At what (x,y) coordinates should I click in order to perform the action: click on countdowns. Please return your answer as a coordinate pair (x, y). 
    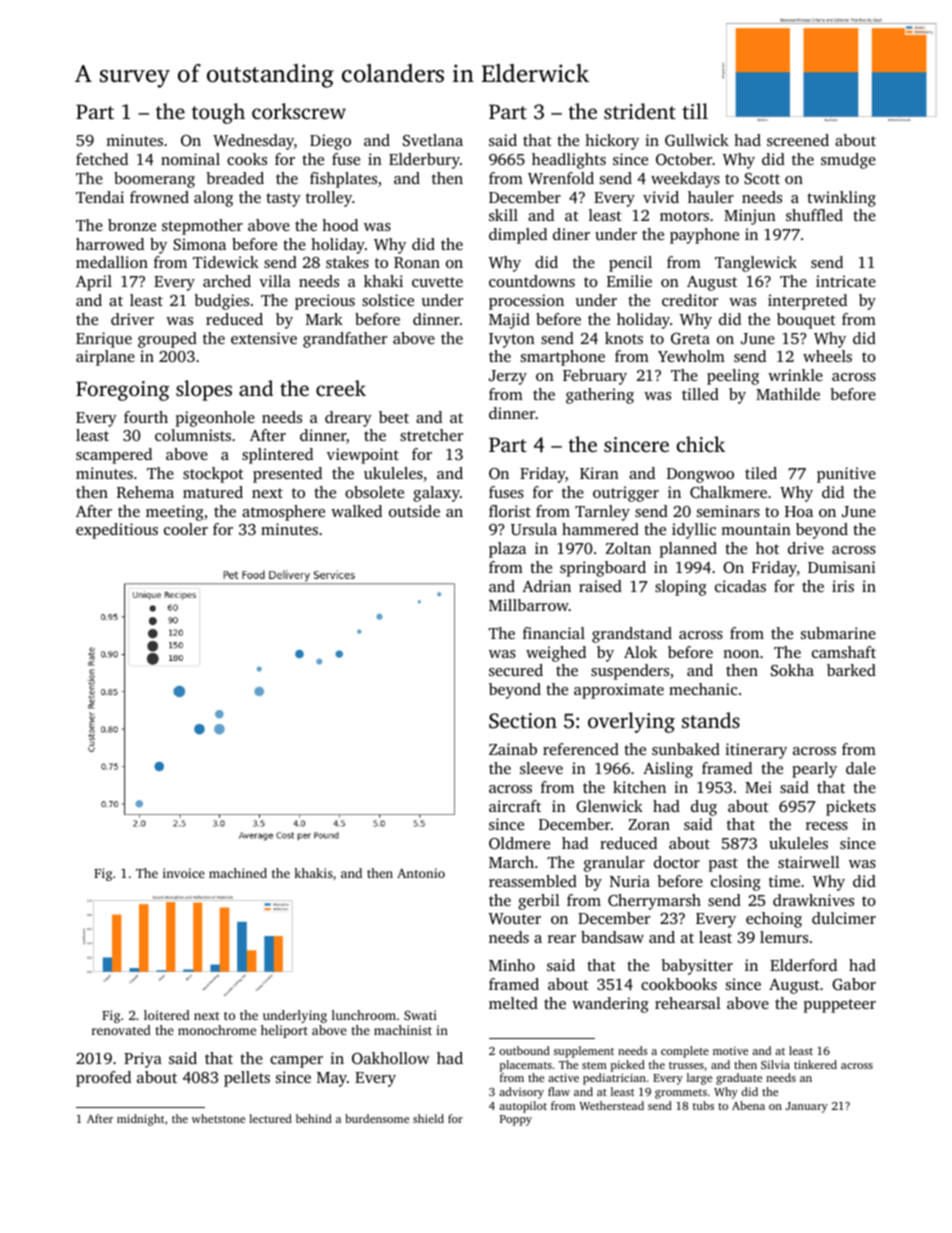
    Looking at the image, I should click on (532, 281).
